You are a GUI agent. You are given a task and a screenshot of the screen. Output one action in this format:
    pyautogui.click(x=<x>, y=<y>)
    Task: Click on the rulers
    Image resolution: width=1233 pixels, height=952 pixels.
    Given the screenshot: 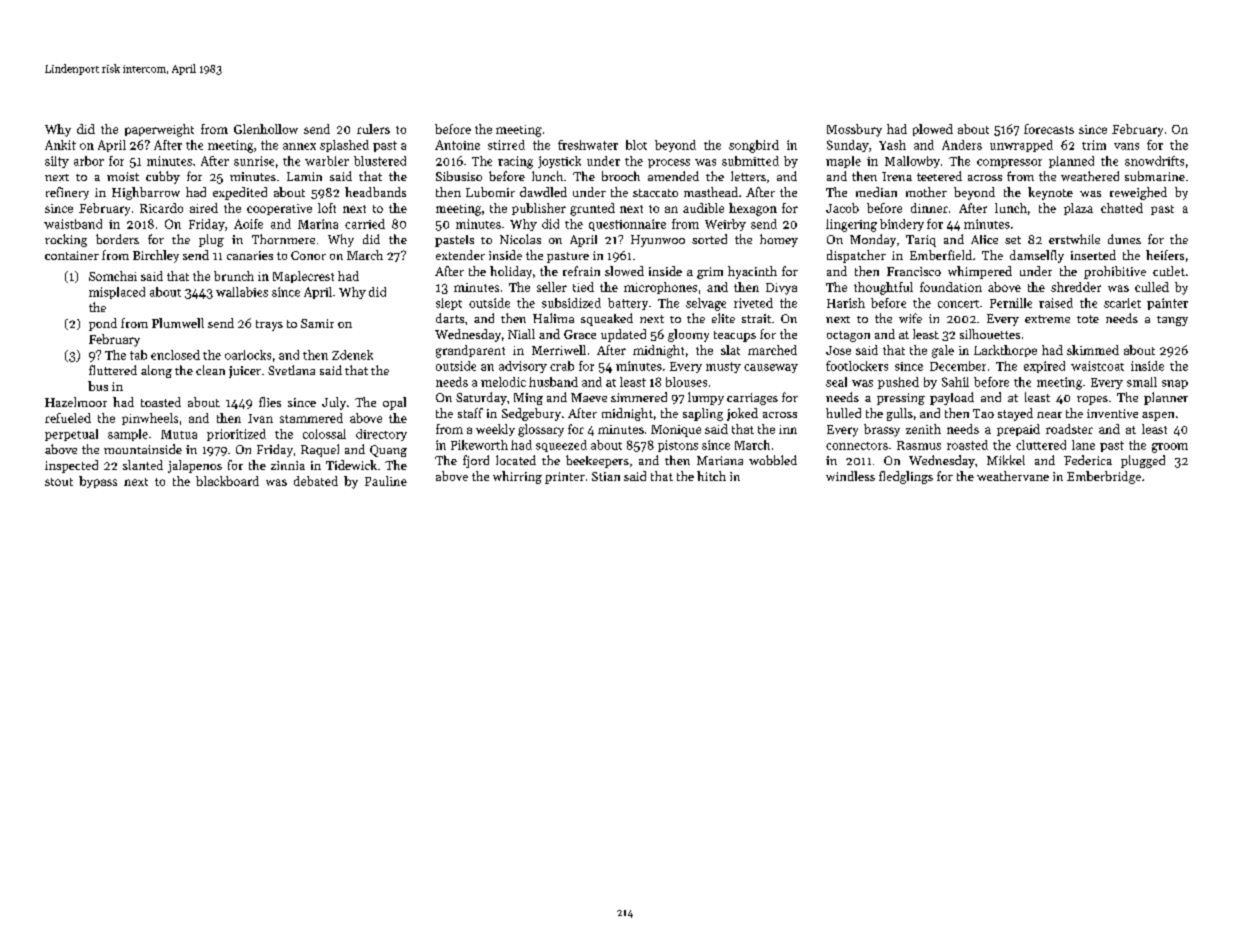 What is the action you would take?
    pyautogui.click(x=373, y=129)
